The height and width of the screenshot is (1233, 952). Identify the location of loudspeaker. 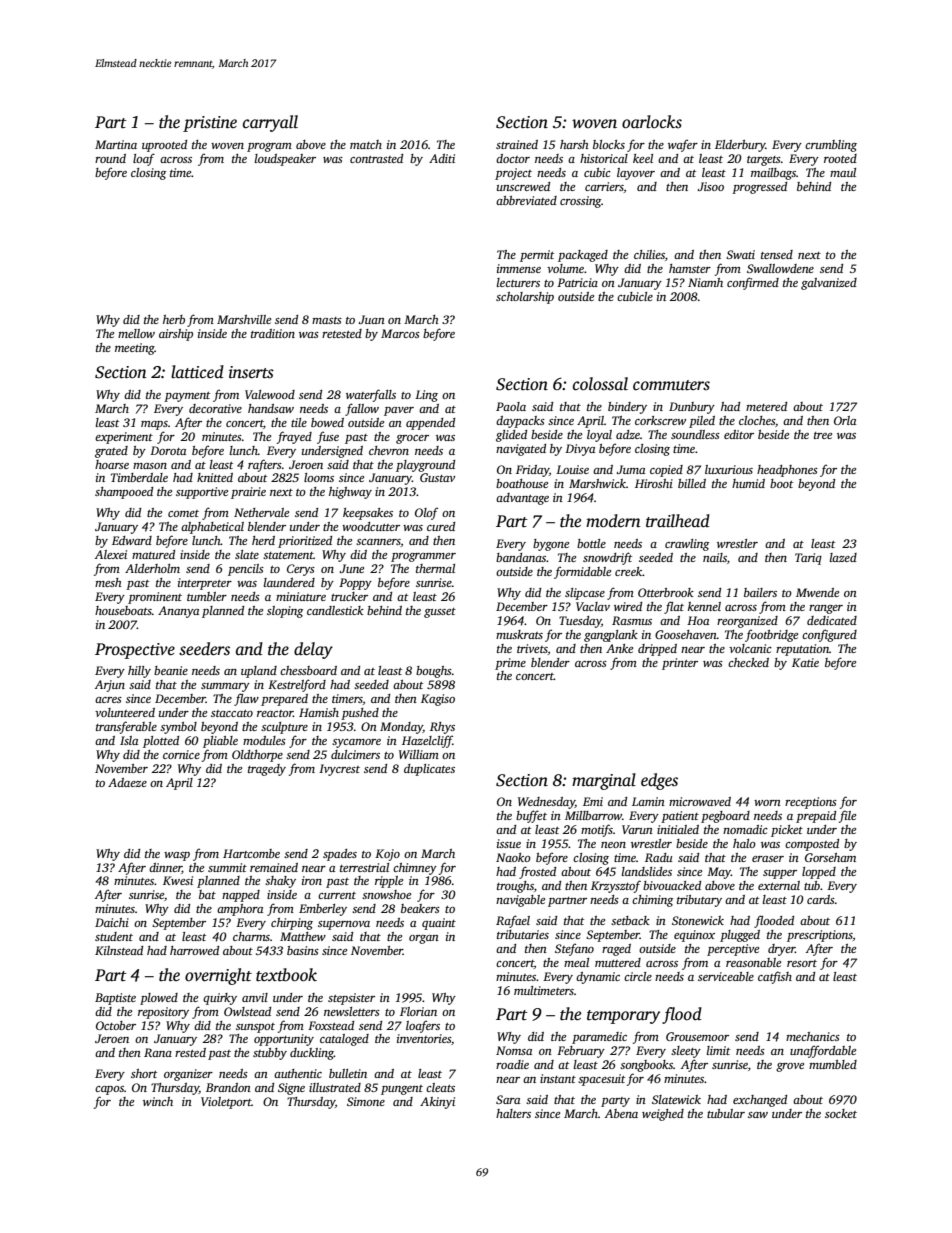
(285, 160).
